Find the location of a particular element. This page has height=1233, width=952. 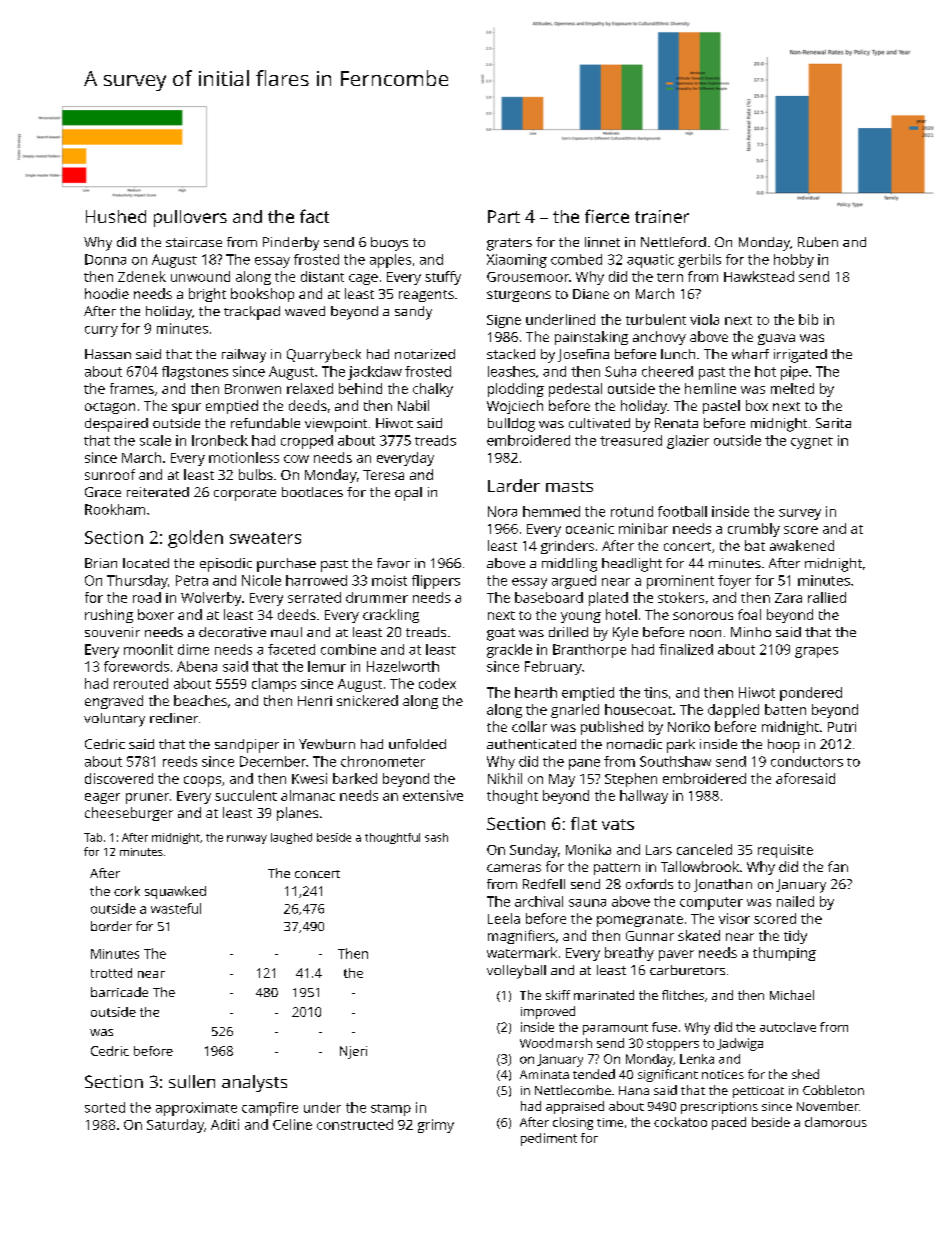

approximate is located at coordinates (196, 1109).
